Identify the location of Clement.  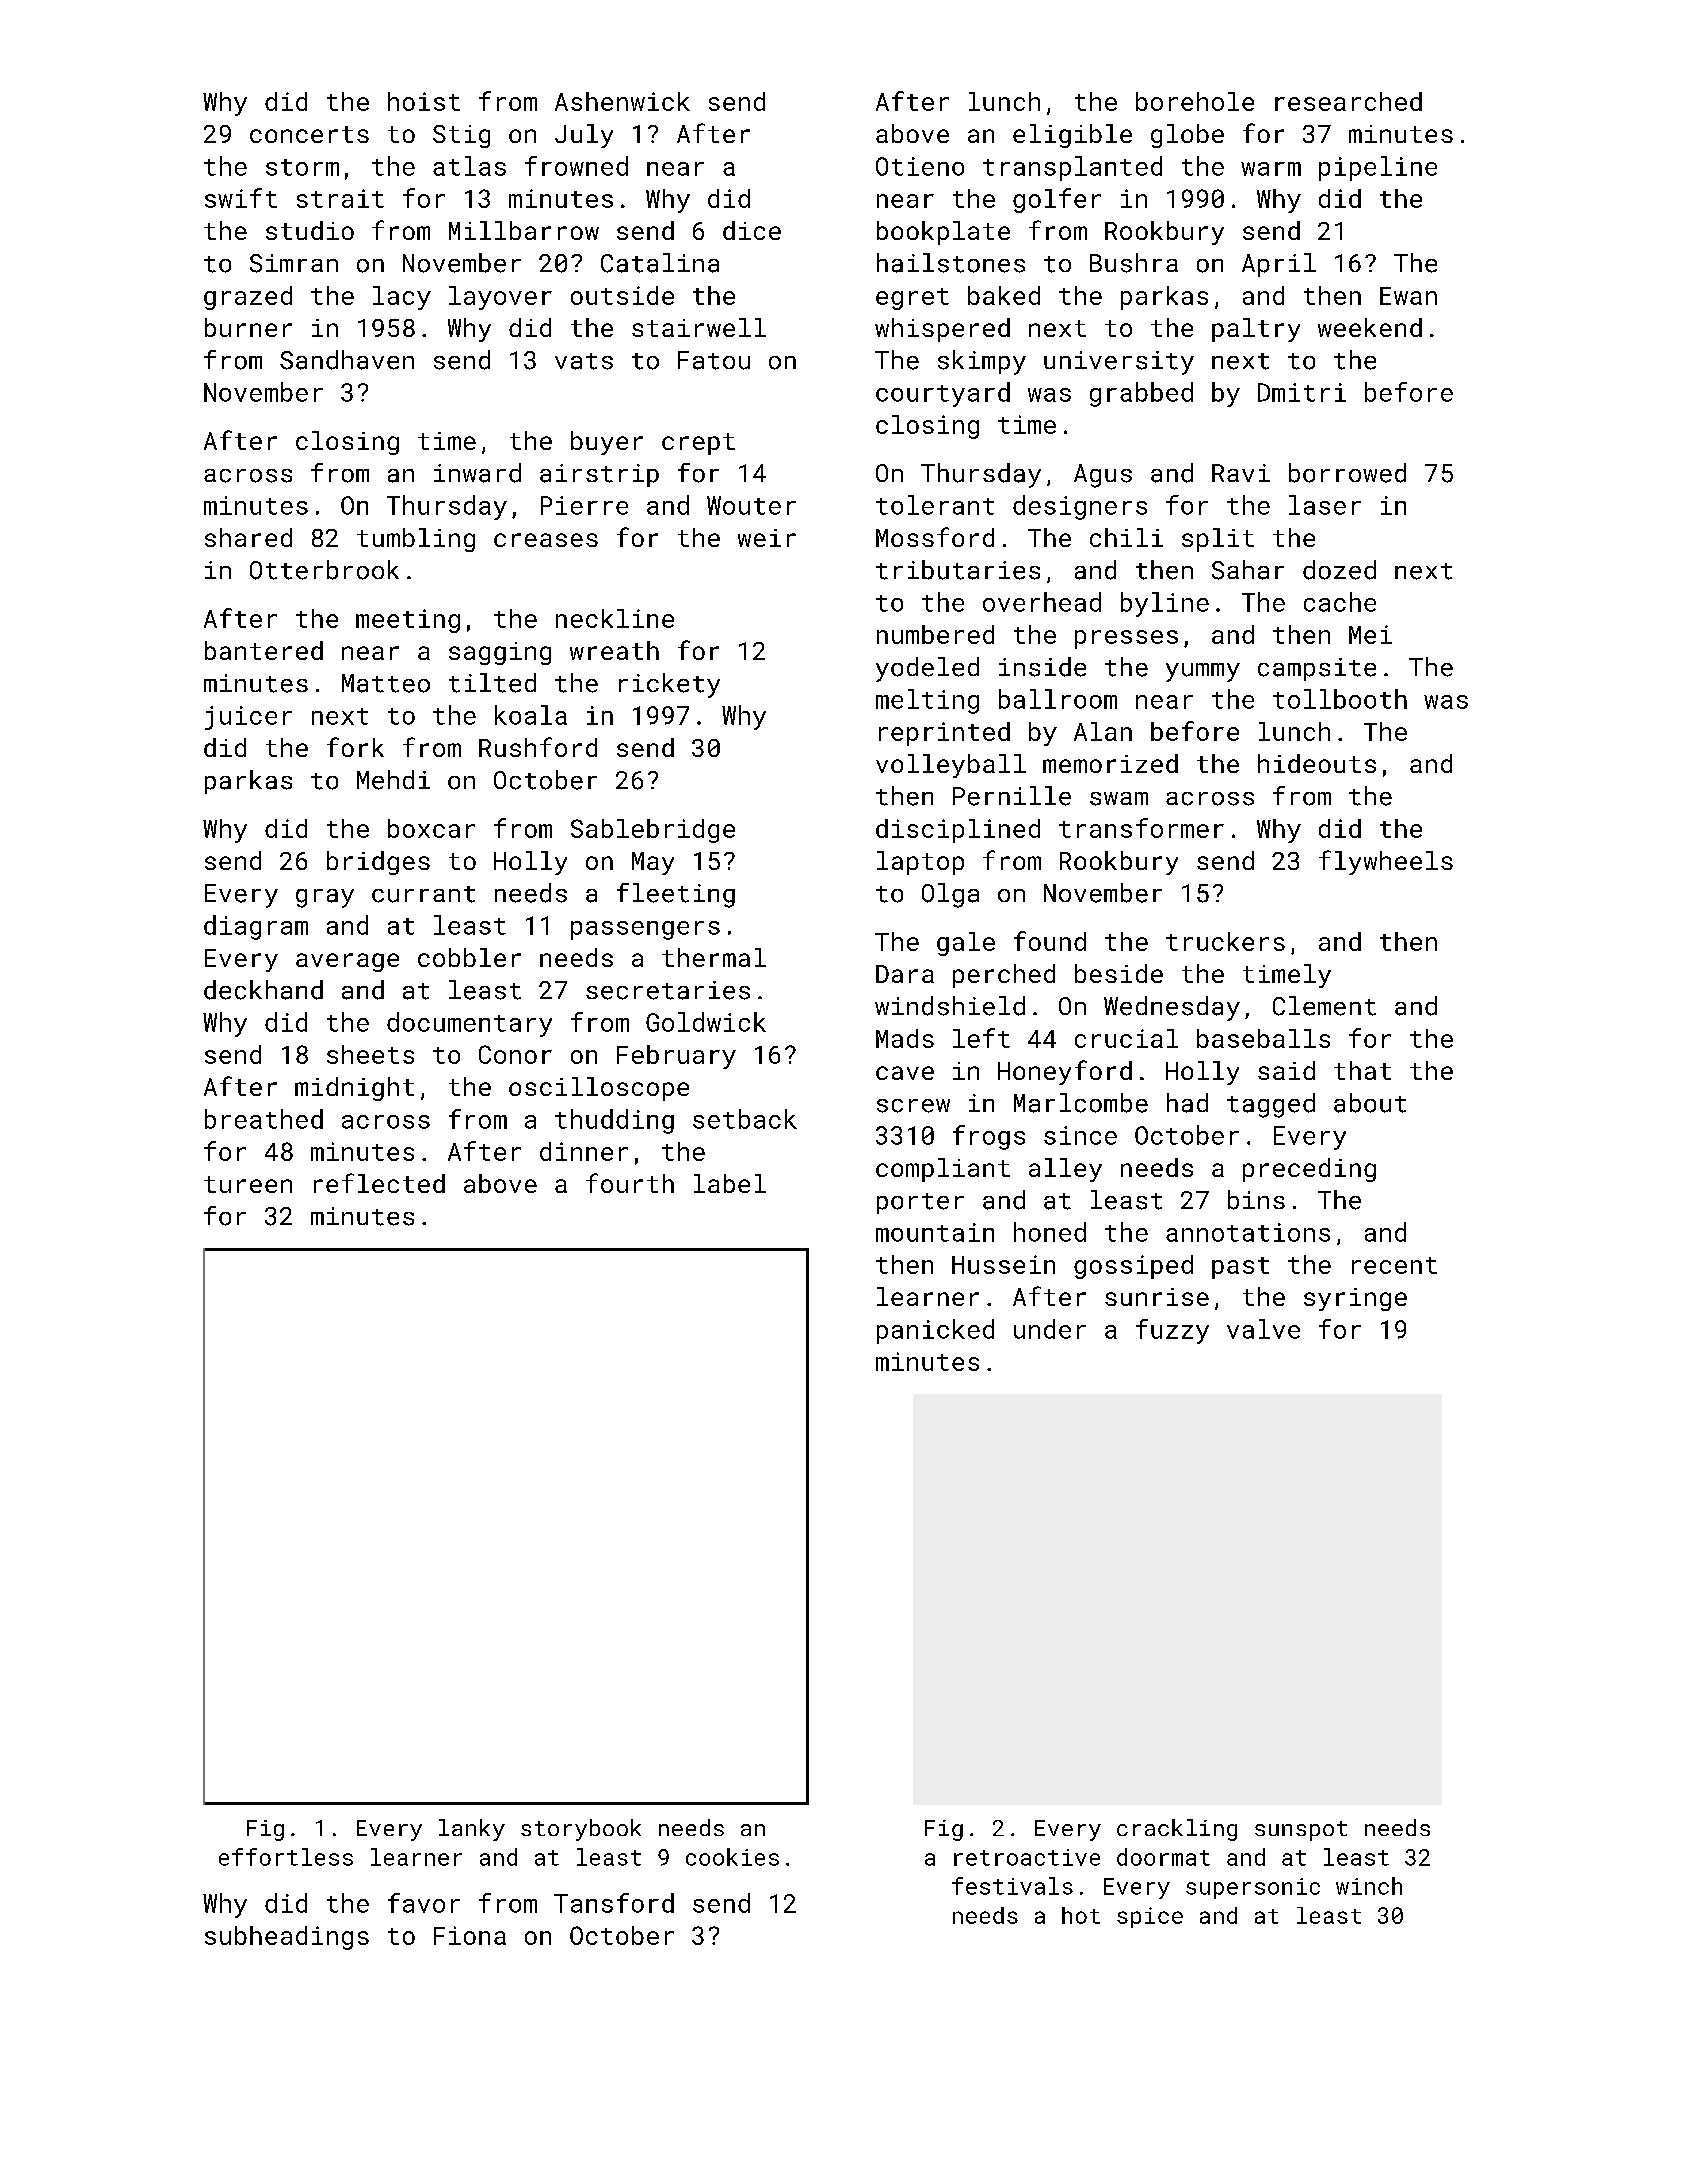
(1324, 1006).
